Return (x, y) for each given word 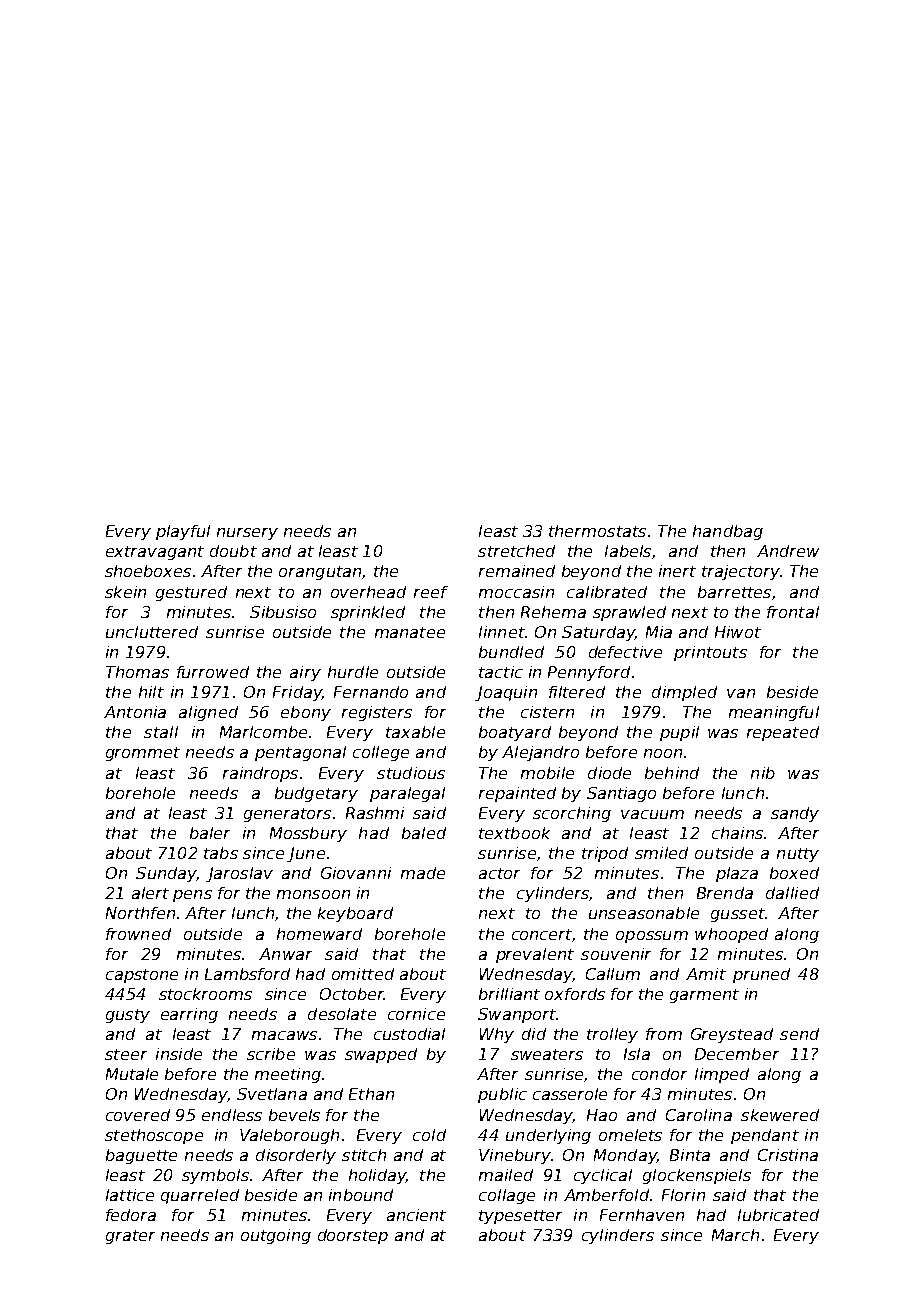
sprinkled (368, 613)
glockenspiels (697, 1176)
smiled (661, 853)
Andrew (788, 551)
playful (183, 532)
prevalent (535, 955)
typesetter (520, 1217)
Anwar (285, 954)
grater (130, 1237)
